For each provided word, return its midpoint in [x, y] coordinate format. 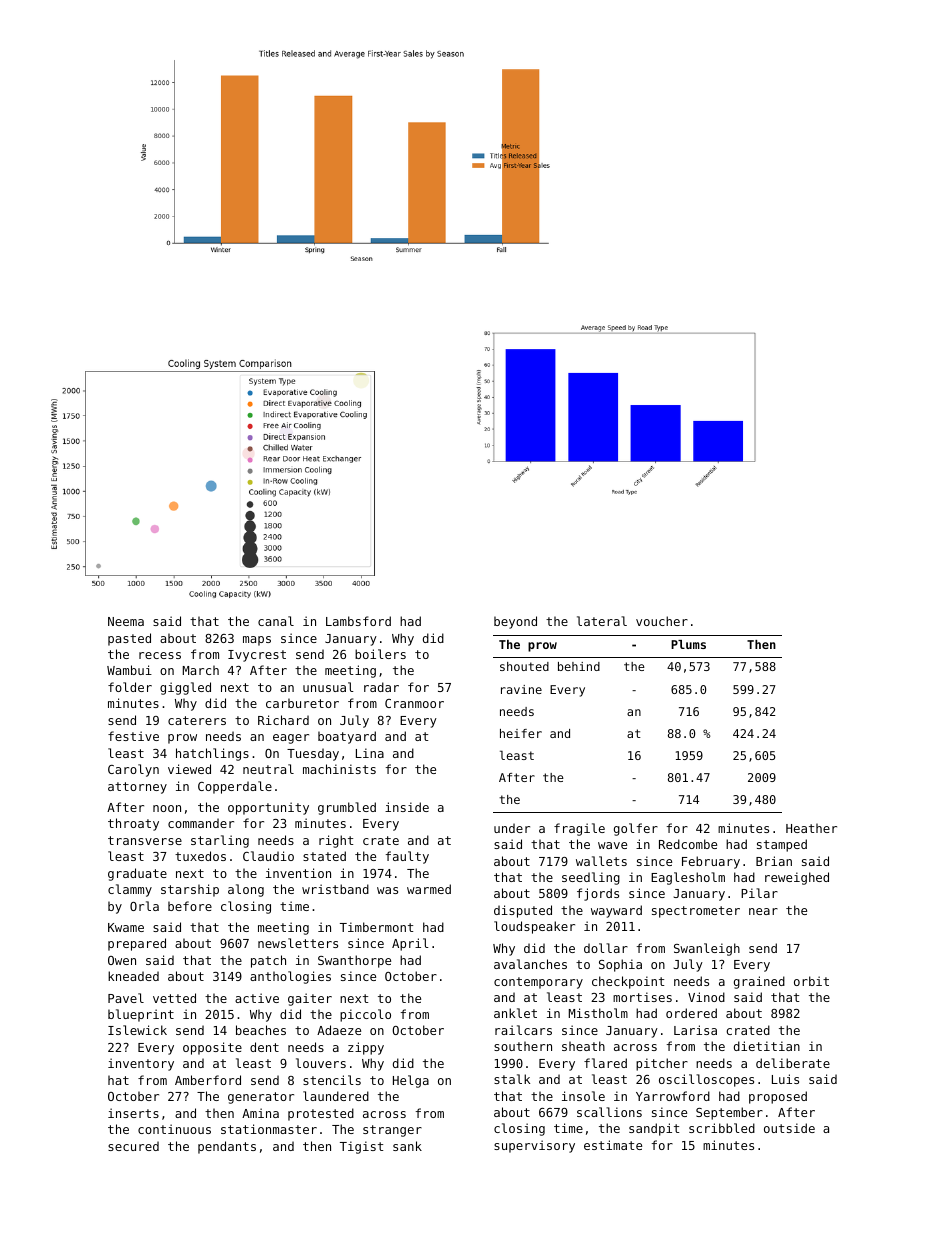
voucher [662, 621]
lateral [602, 621]
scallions [609, 1112]
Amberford [208, 1080]
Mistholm [598, 1013]
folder [130, 687]
